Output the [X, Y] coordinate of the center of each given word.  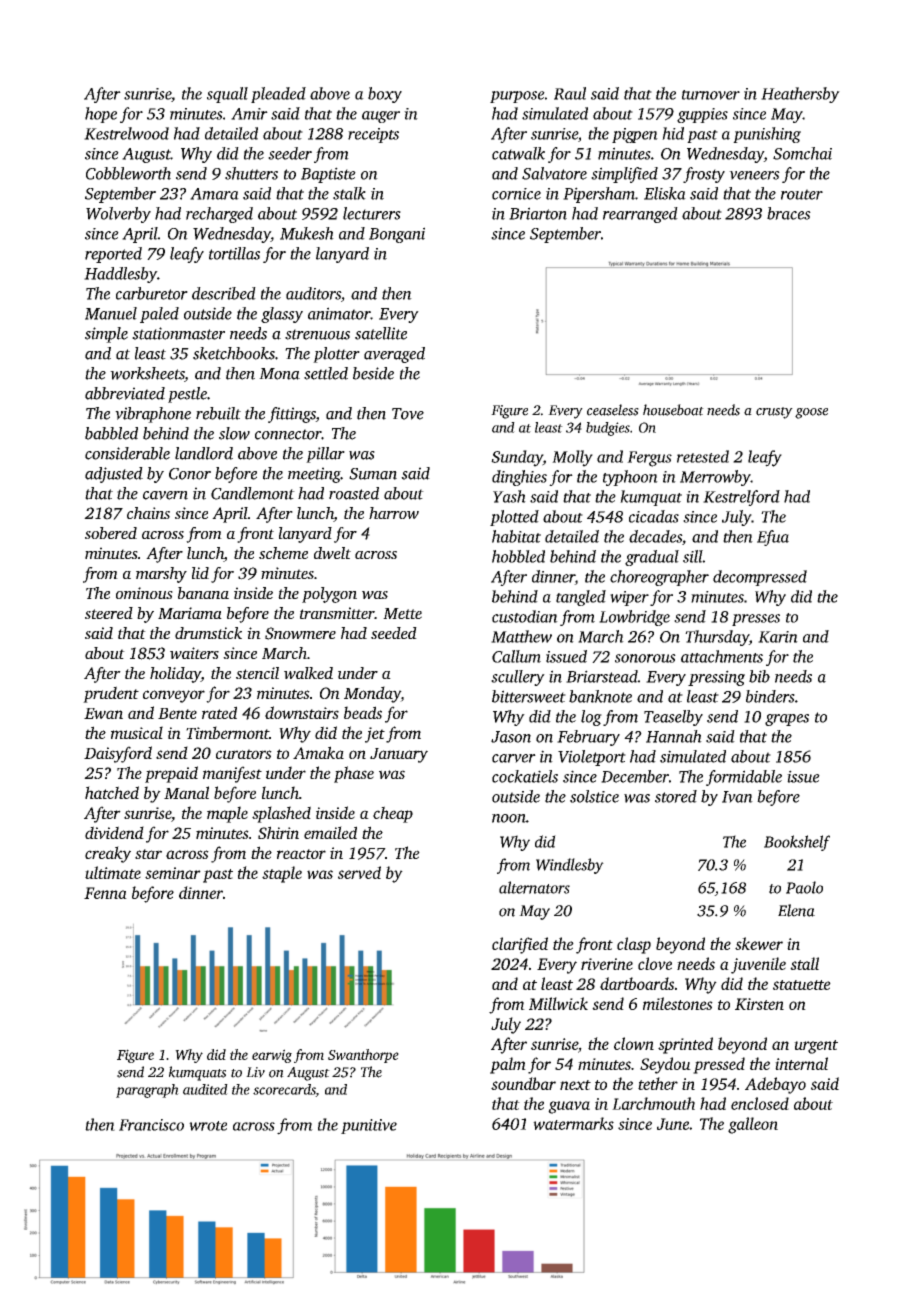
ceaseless [613, 410]
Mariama [190, 613]
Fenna [105, 893]
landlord [204, 453]
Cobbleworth [128, 173]
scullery [518, 678]
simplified [624, 175]
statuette [802, 985]
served [359, 872]
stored [676, 796]
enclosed [760, 1103]
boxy [385, 95]
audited [205, 1089]
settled [326, 373]
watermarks [573, 1123]
